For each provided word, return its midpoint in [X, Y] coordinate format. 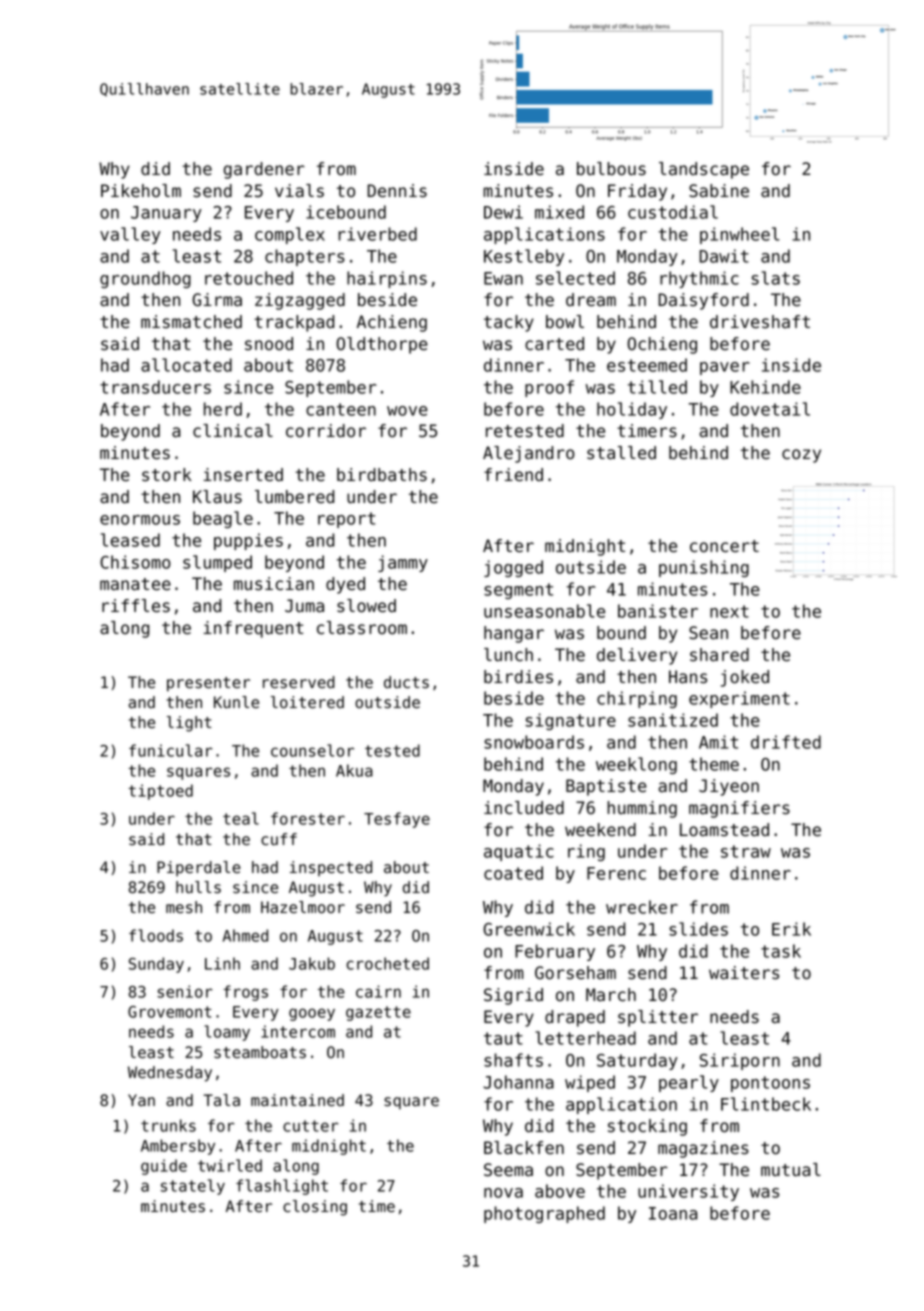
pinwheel [739, 235]
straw [746, 851]
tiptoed [161, 792]
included [524, 808]
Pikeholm [141, 191]
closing [315, 1208]
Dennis [397, 191]
